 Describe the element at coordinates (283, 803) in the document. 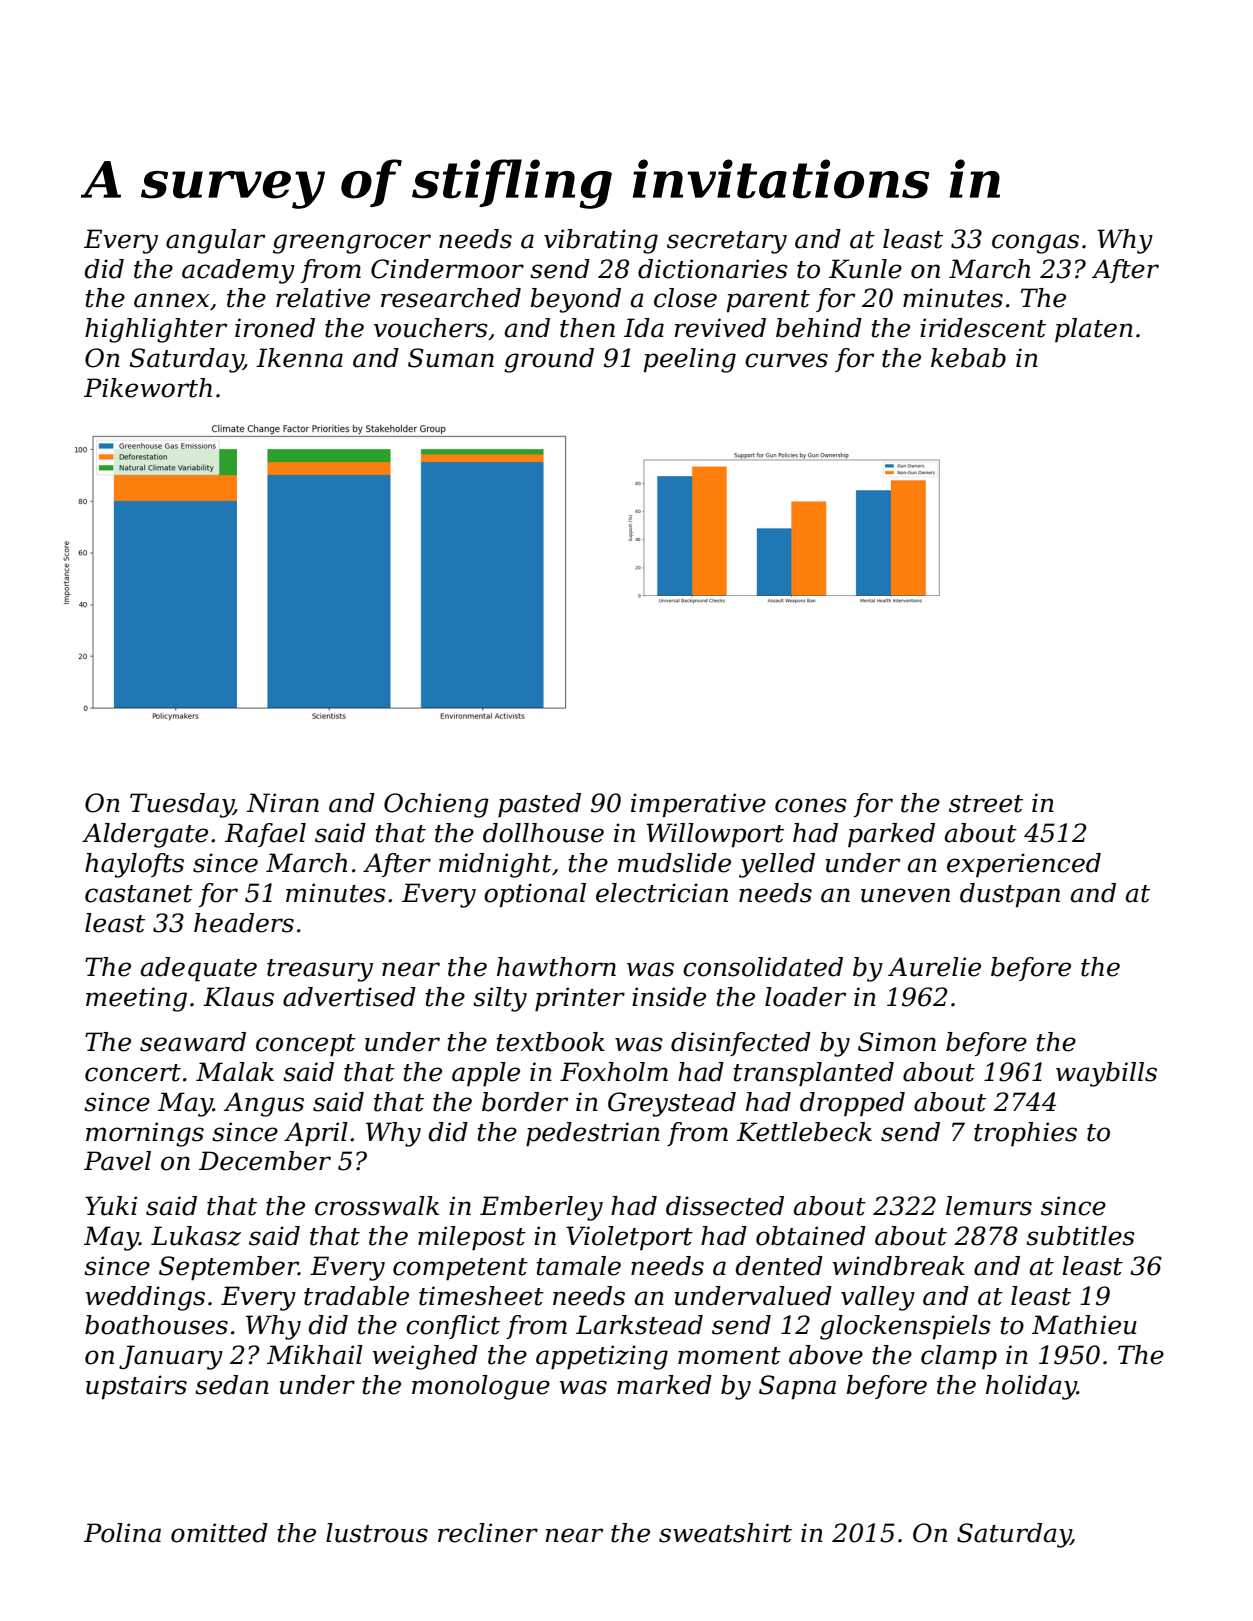

I see `Niran` at that location.
